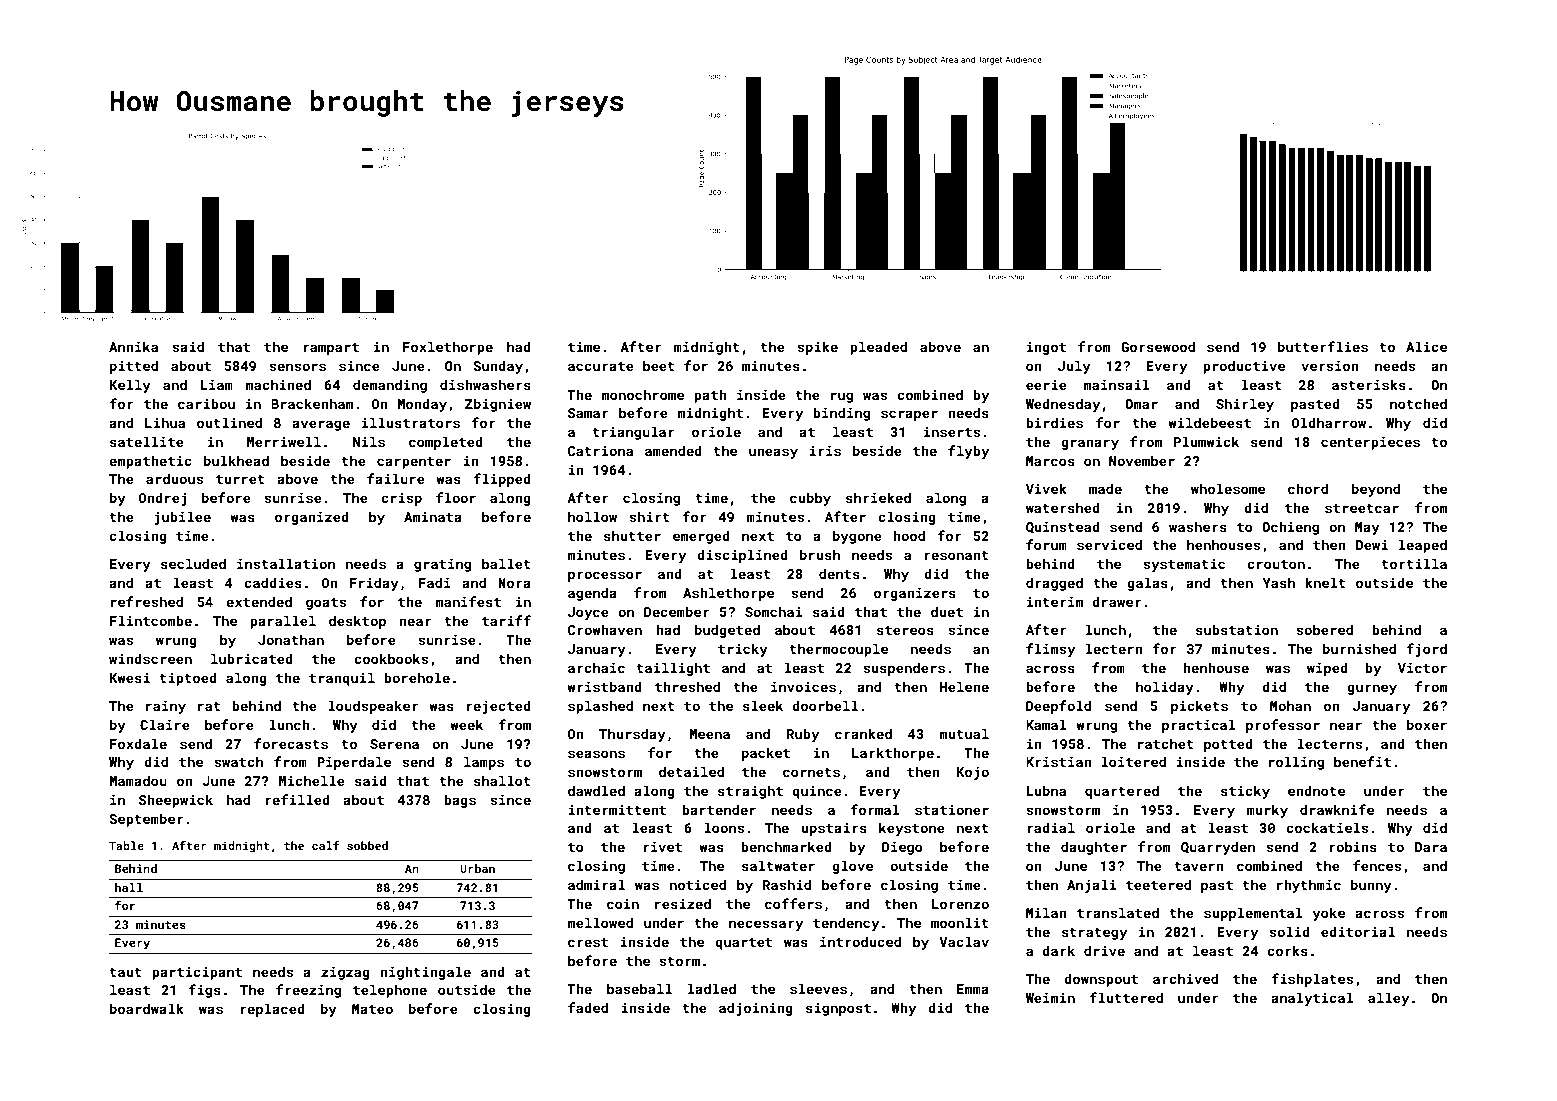  Describe the element at coordinates (460, 801) in the page. I see `bags` at that location.
